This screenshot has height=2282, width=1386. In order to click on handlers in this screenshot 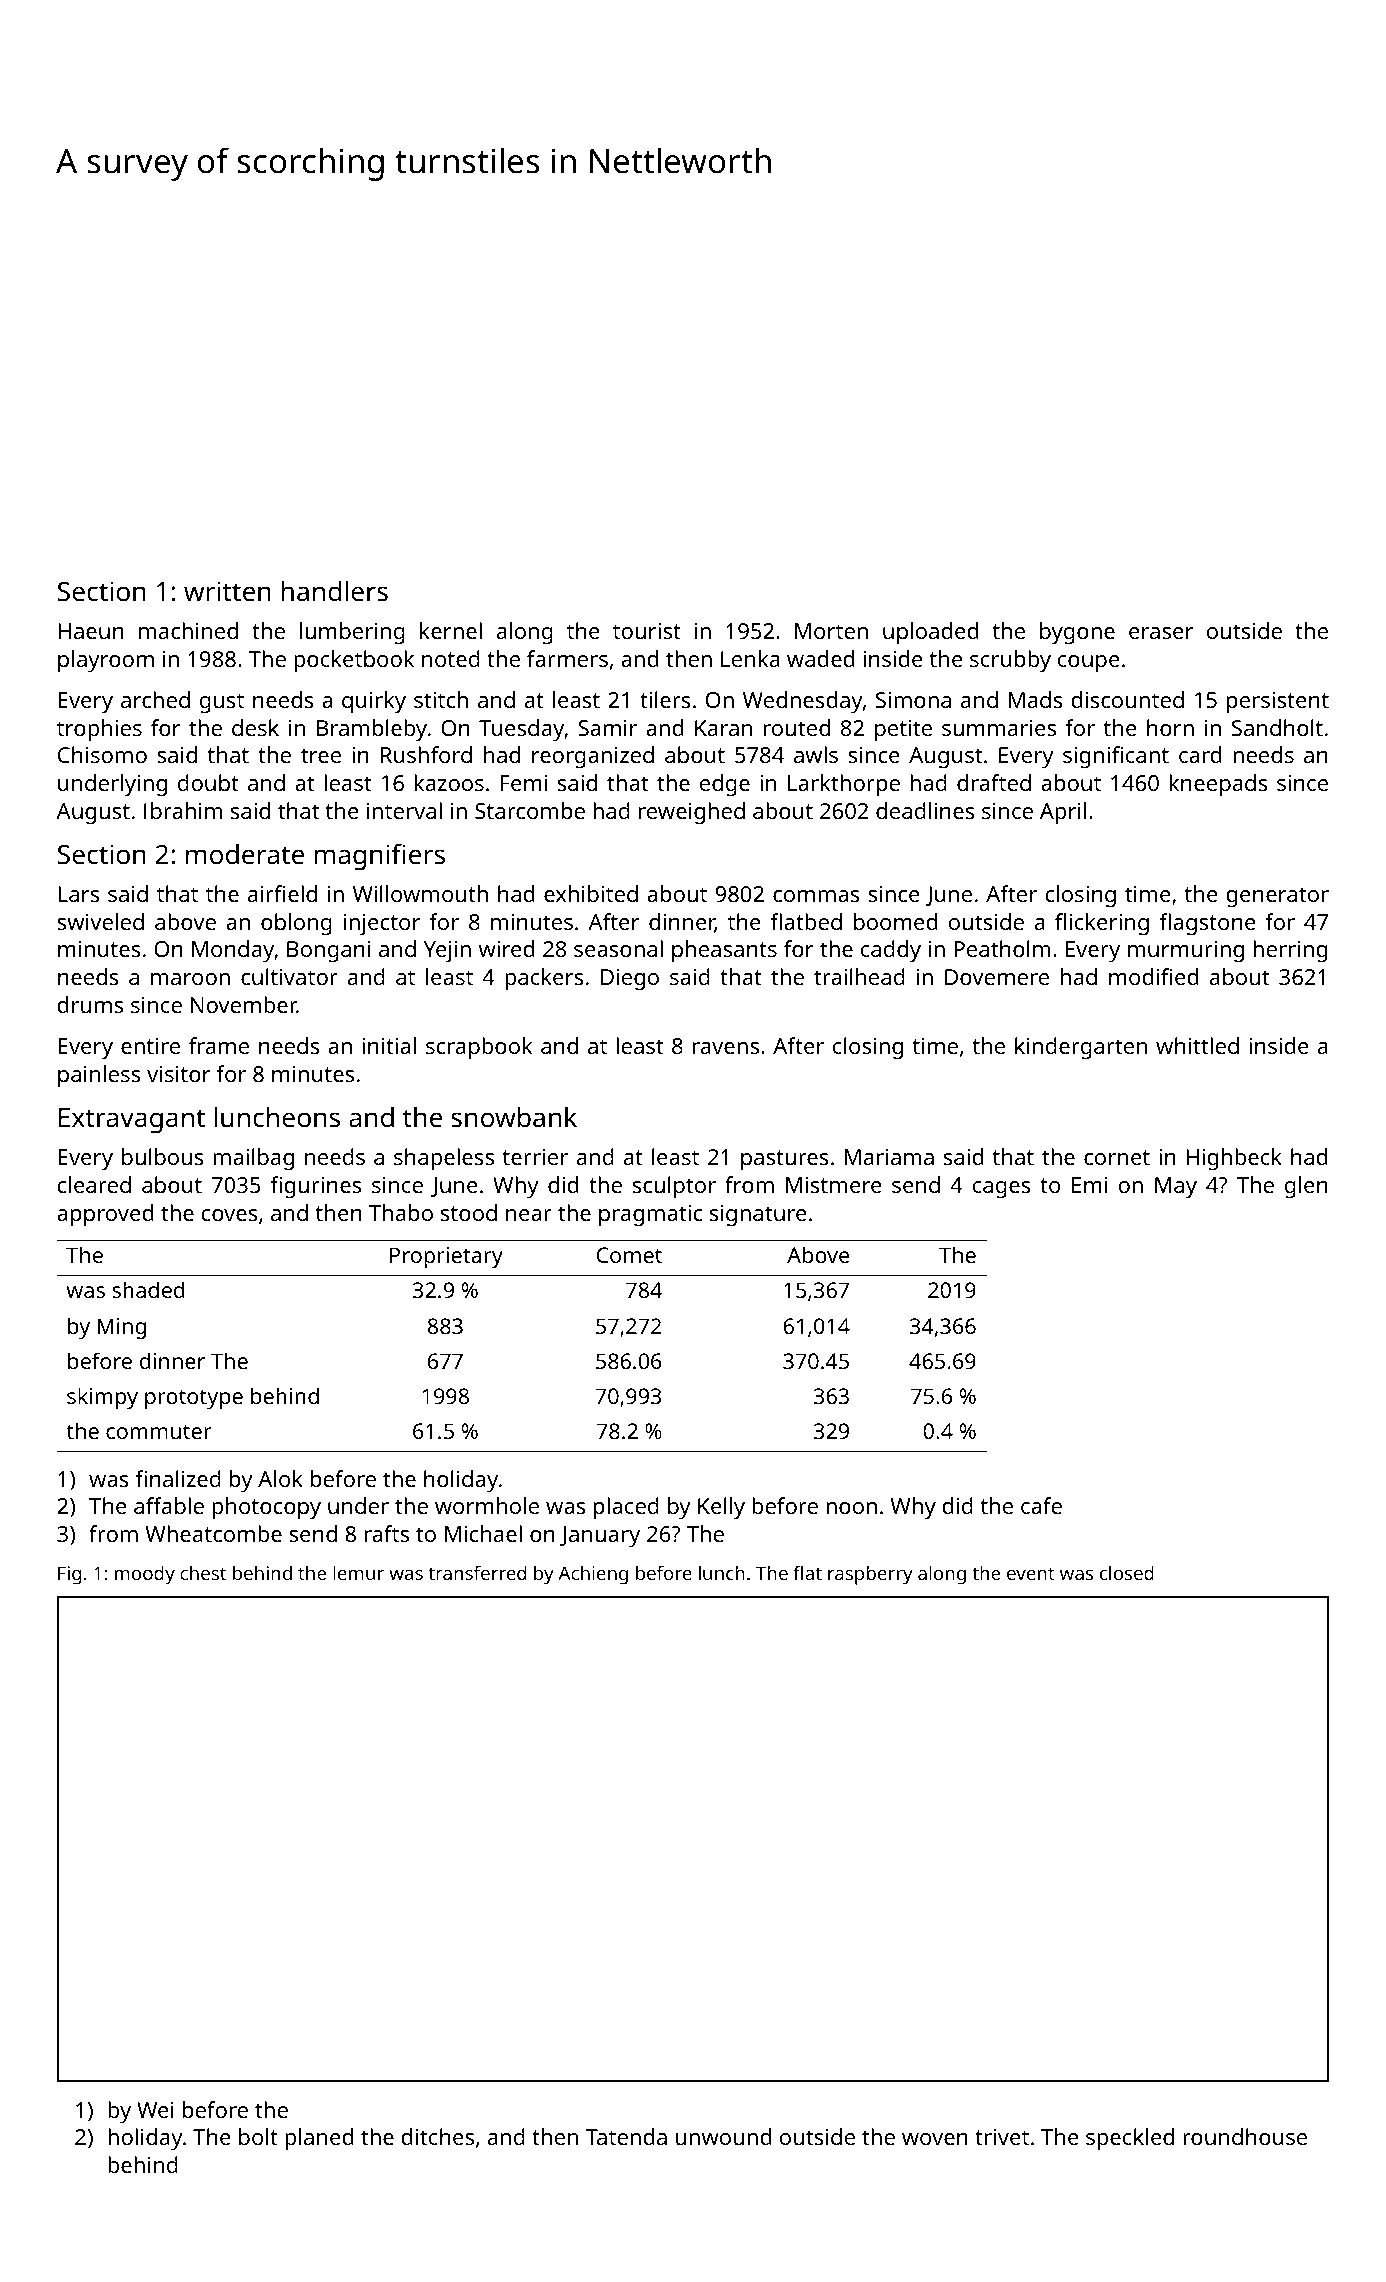, I will do `click(334, 591)`.
